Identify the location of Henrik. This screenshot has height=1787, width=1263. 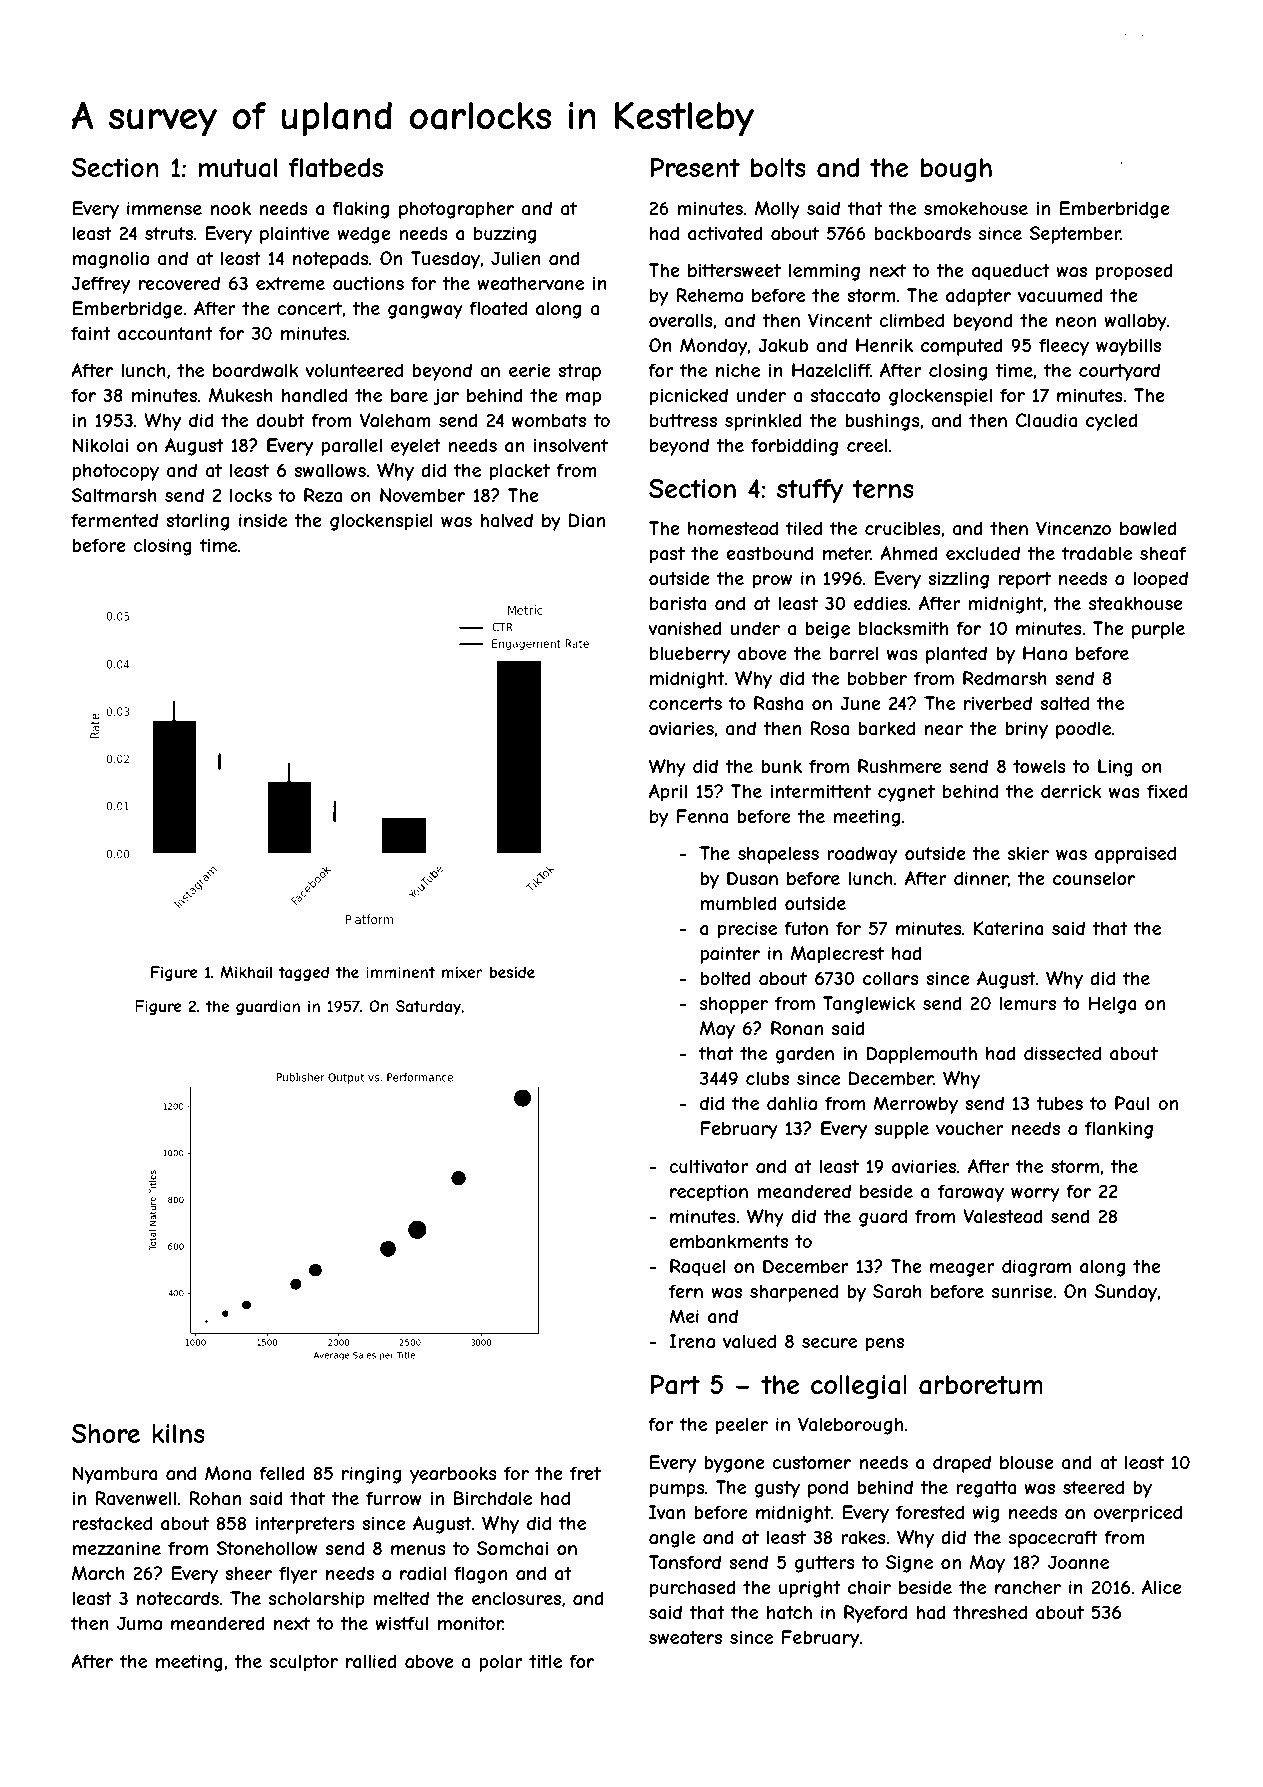
(884, 345).
